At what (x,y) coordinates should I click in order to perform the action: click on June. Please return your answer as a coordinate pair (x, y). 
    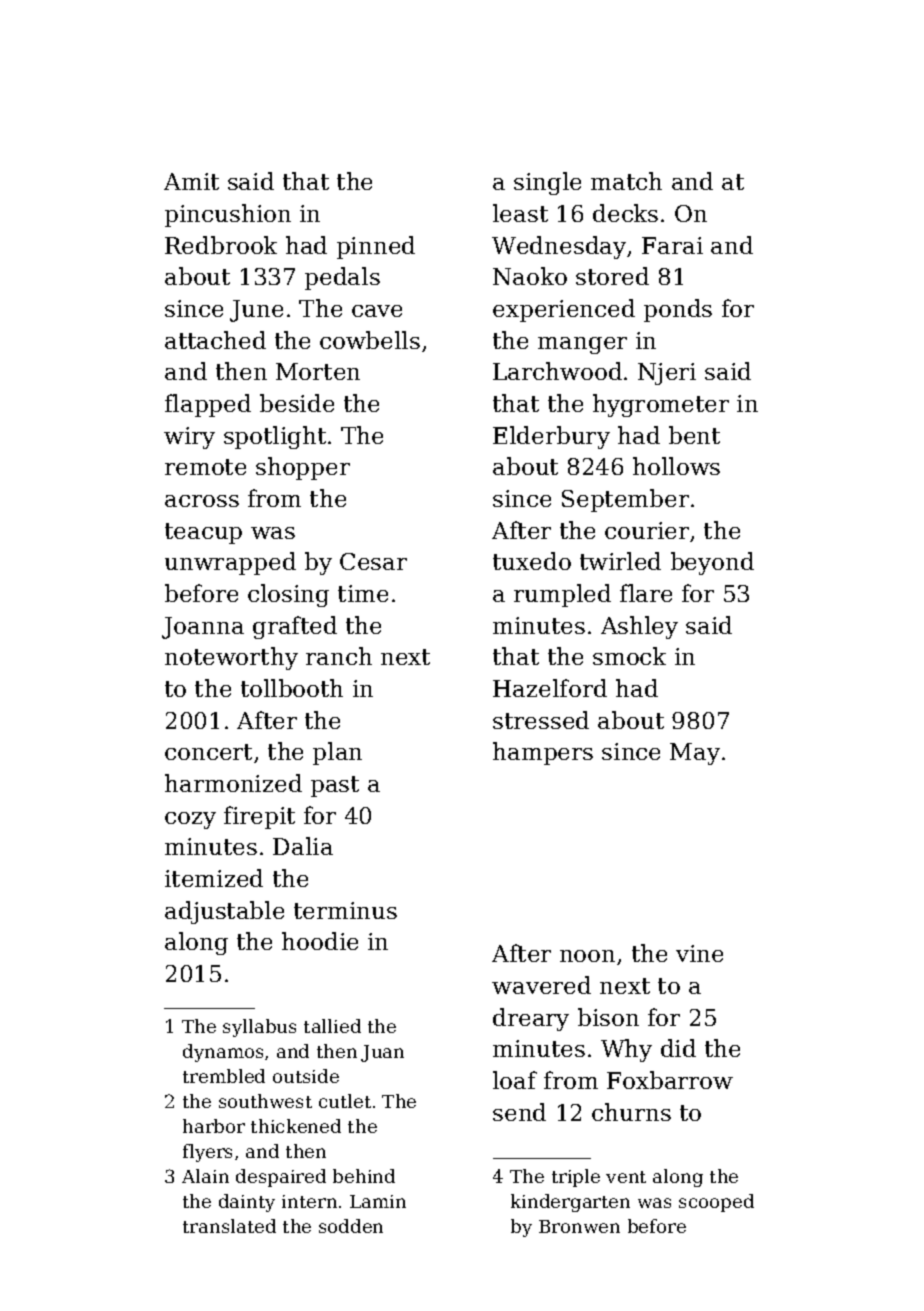
    Looking at the image, I should click on (256, 311).
